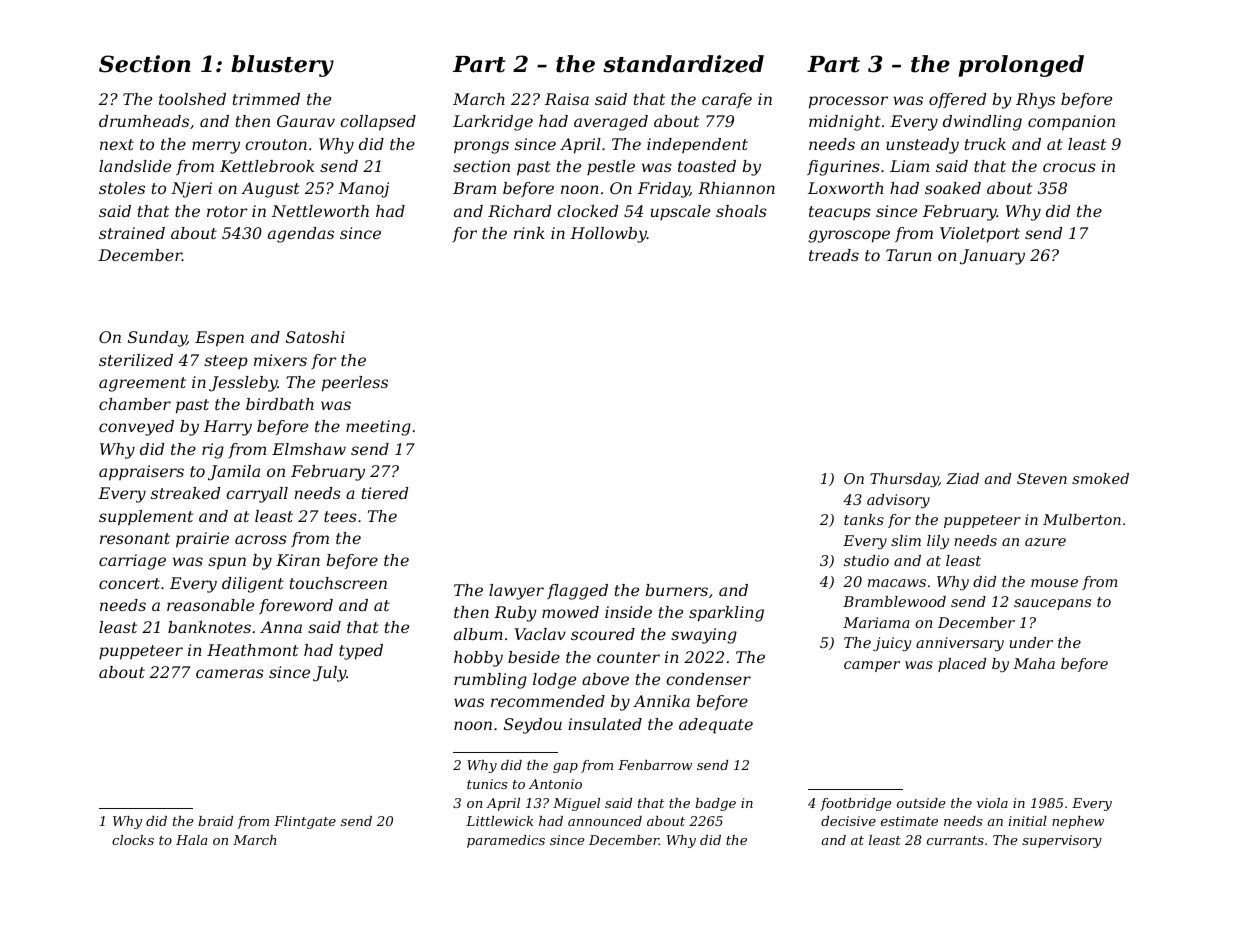 This screenshot has width=1233, height=952. What do you see at coordinates (1035, 101) in the screenshot?
I see `Rhys` at bounding box center [1035, 101].
